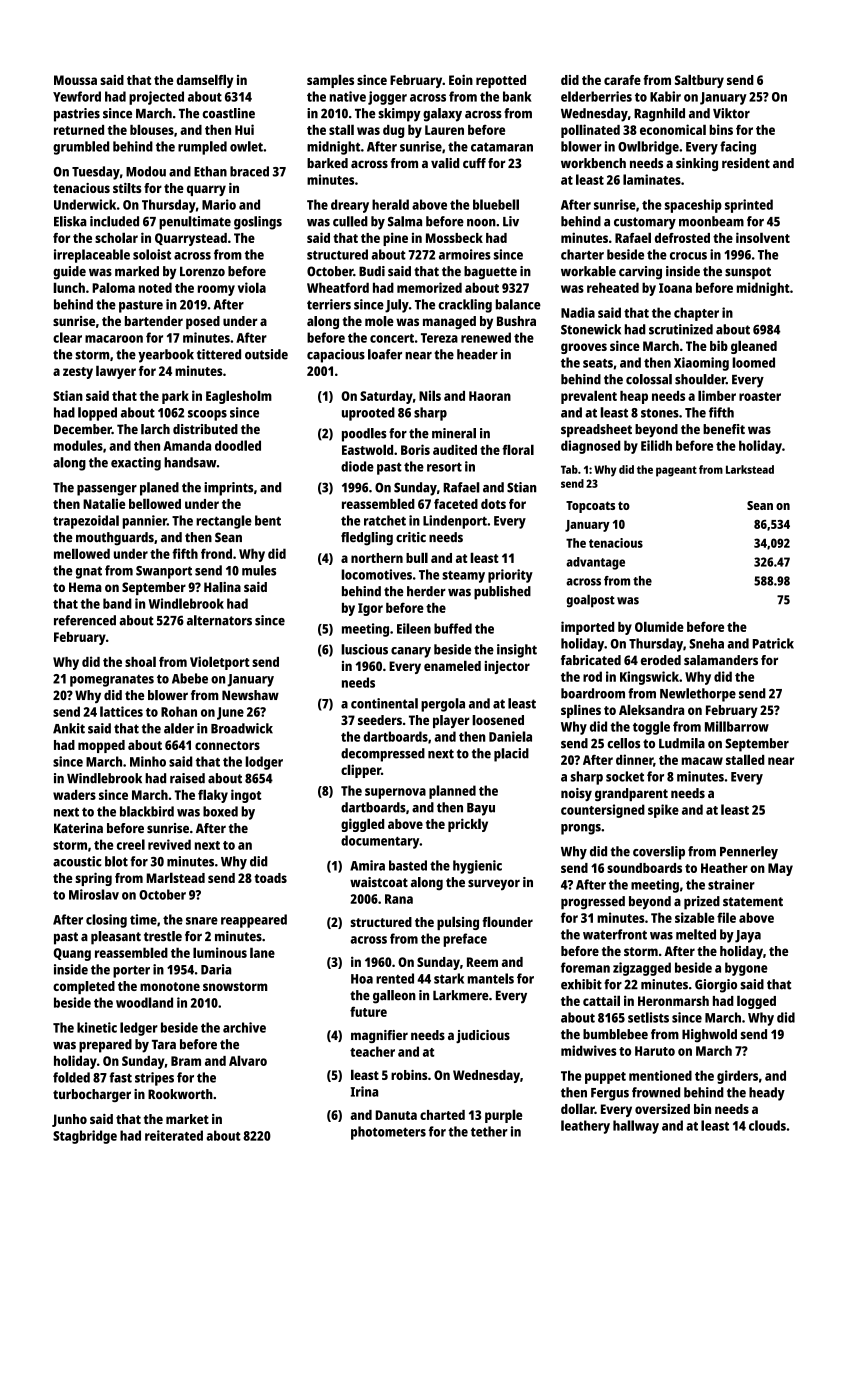  I want to click on statement, so click(753, 902).
